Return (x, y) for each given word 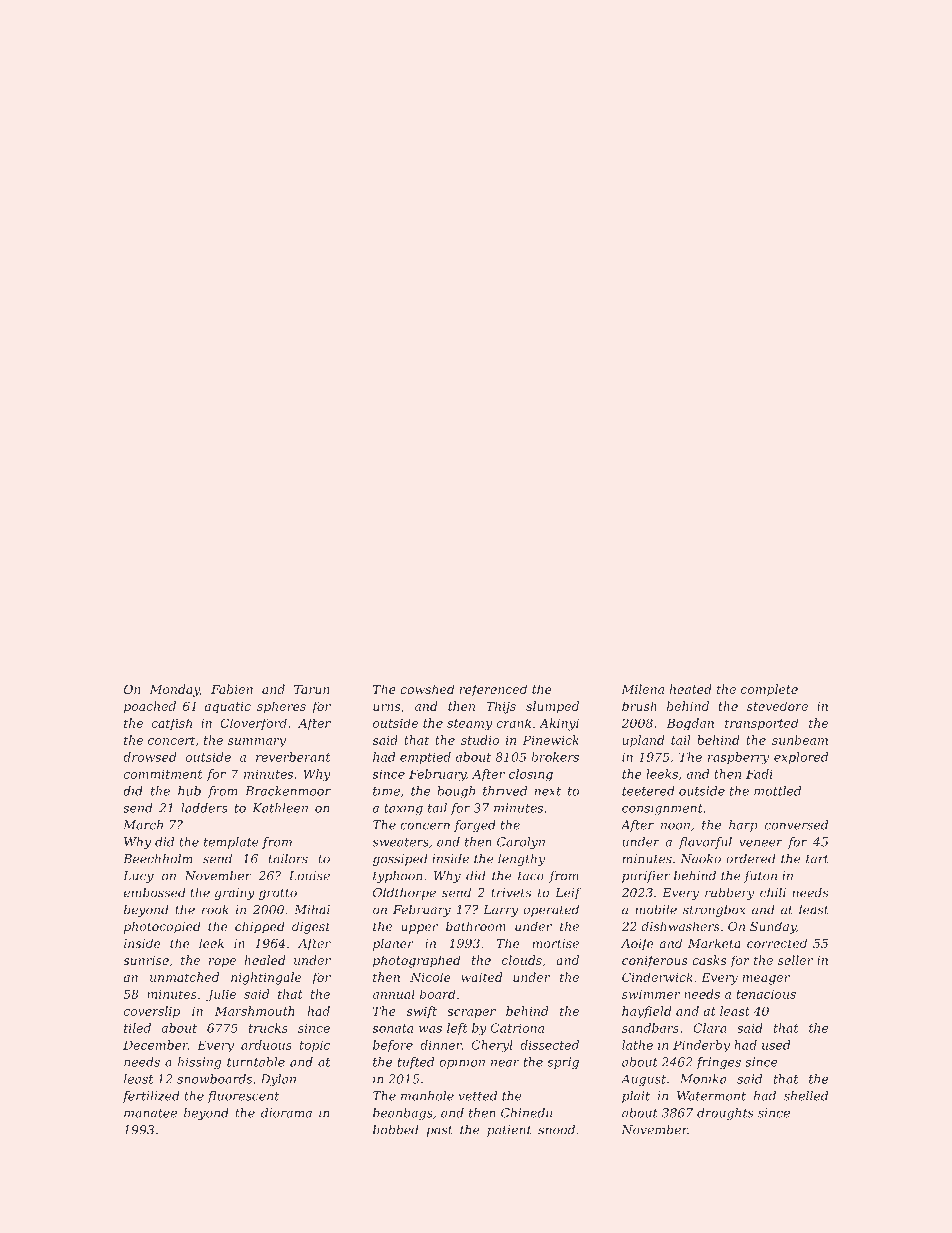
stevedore (777, 706)
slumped (552, 707)
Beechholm (157, 859)
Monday (175, 690)
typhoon (398, 877)
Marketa (714, 943)
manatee (150, 1113)
